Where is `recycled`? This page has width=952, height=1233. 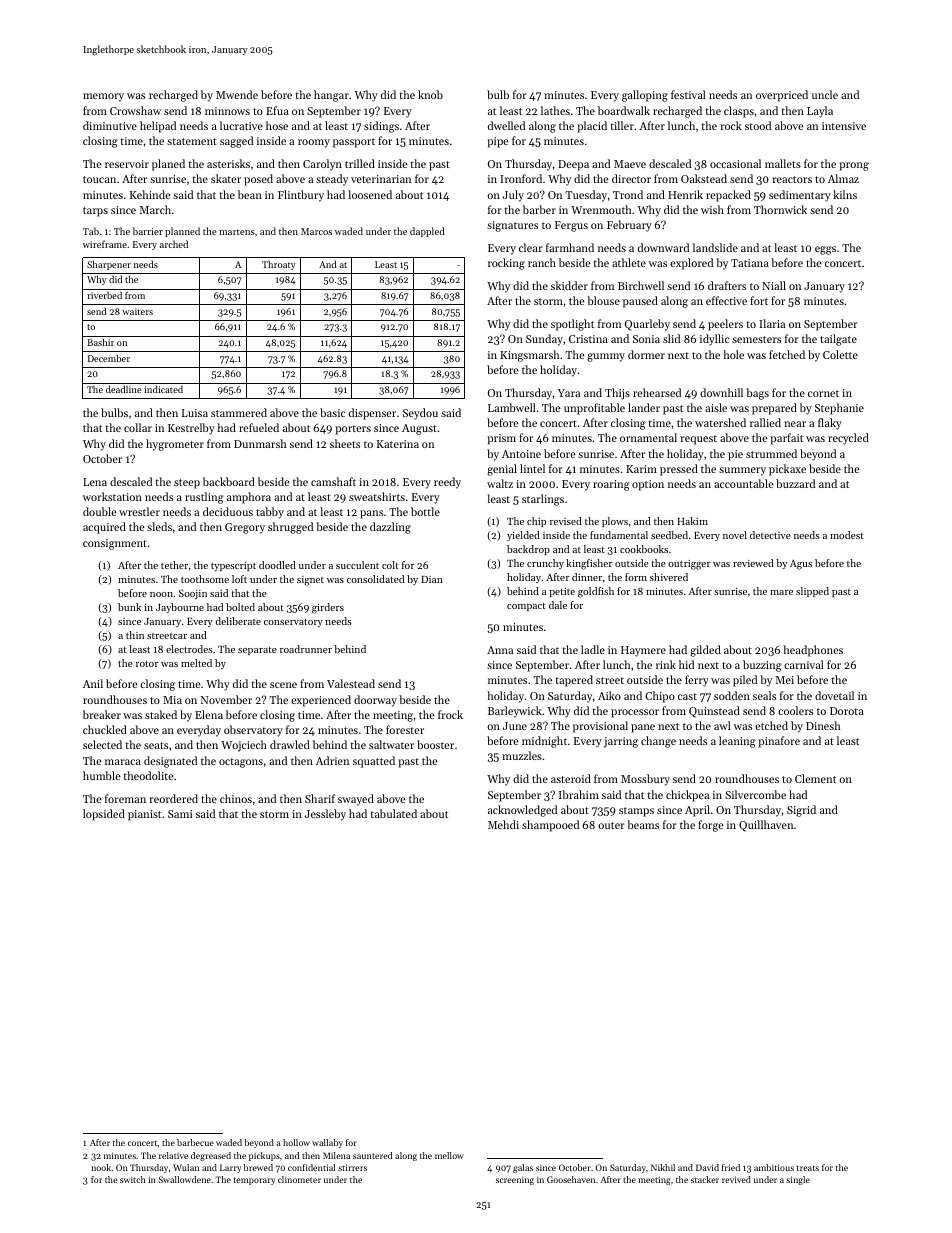 recycled is located at coordinates (848, 439).
